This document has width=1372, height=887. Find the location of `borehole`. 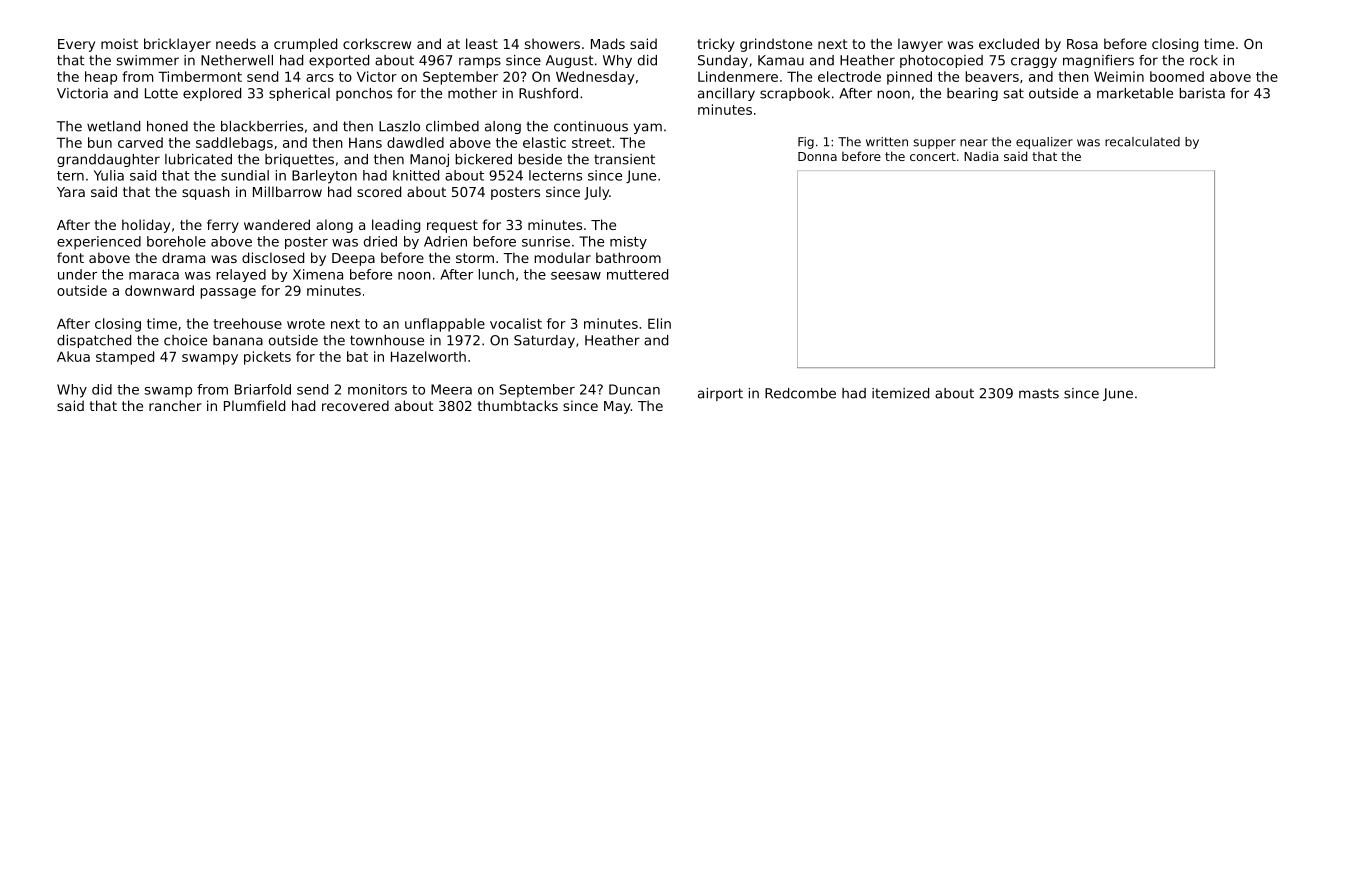

borehole is located at coordinates (176, 241).
